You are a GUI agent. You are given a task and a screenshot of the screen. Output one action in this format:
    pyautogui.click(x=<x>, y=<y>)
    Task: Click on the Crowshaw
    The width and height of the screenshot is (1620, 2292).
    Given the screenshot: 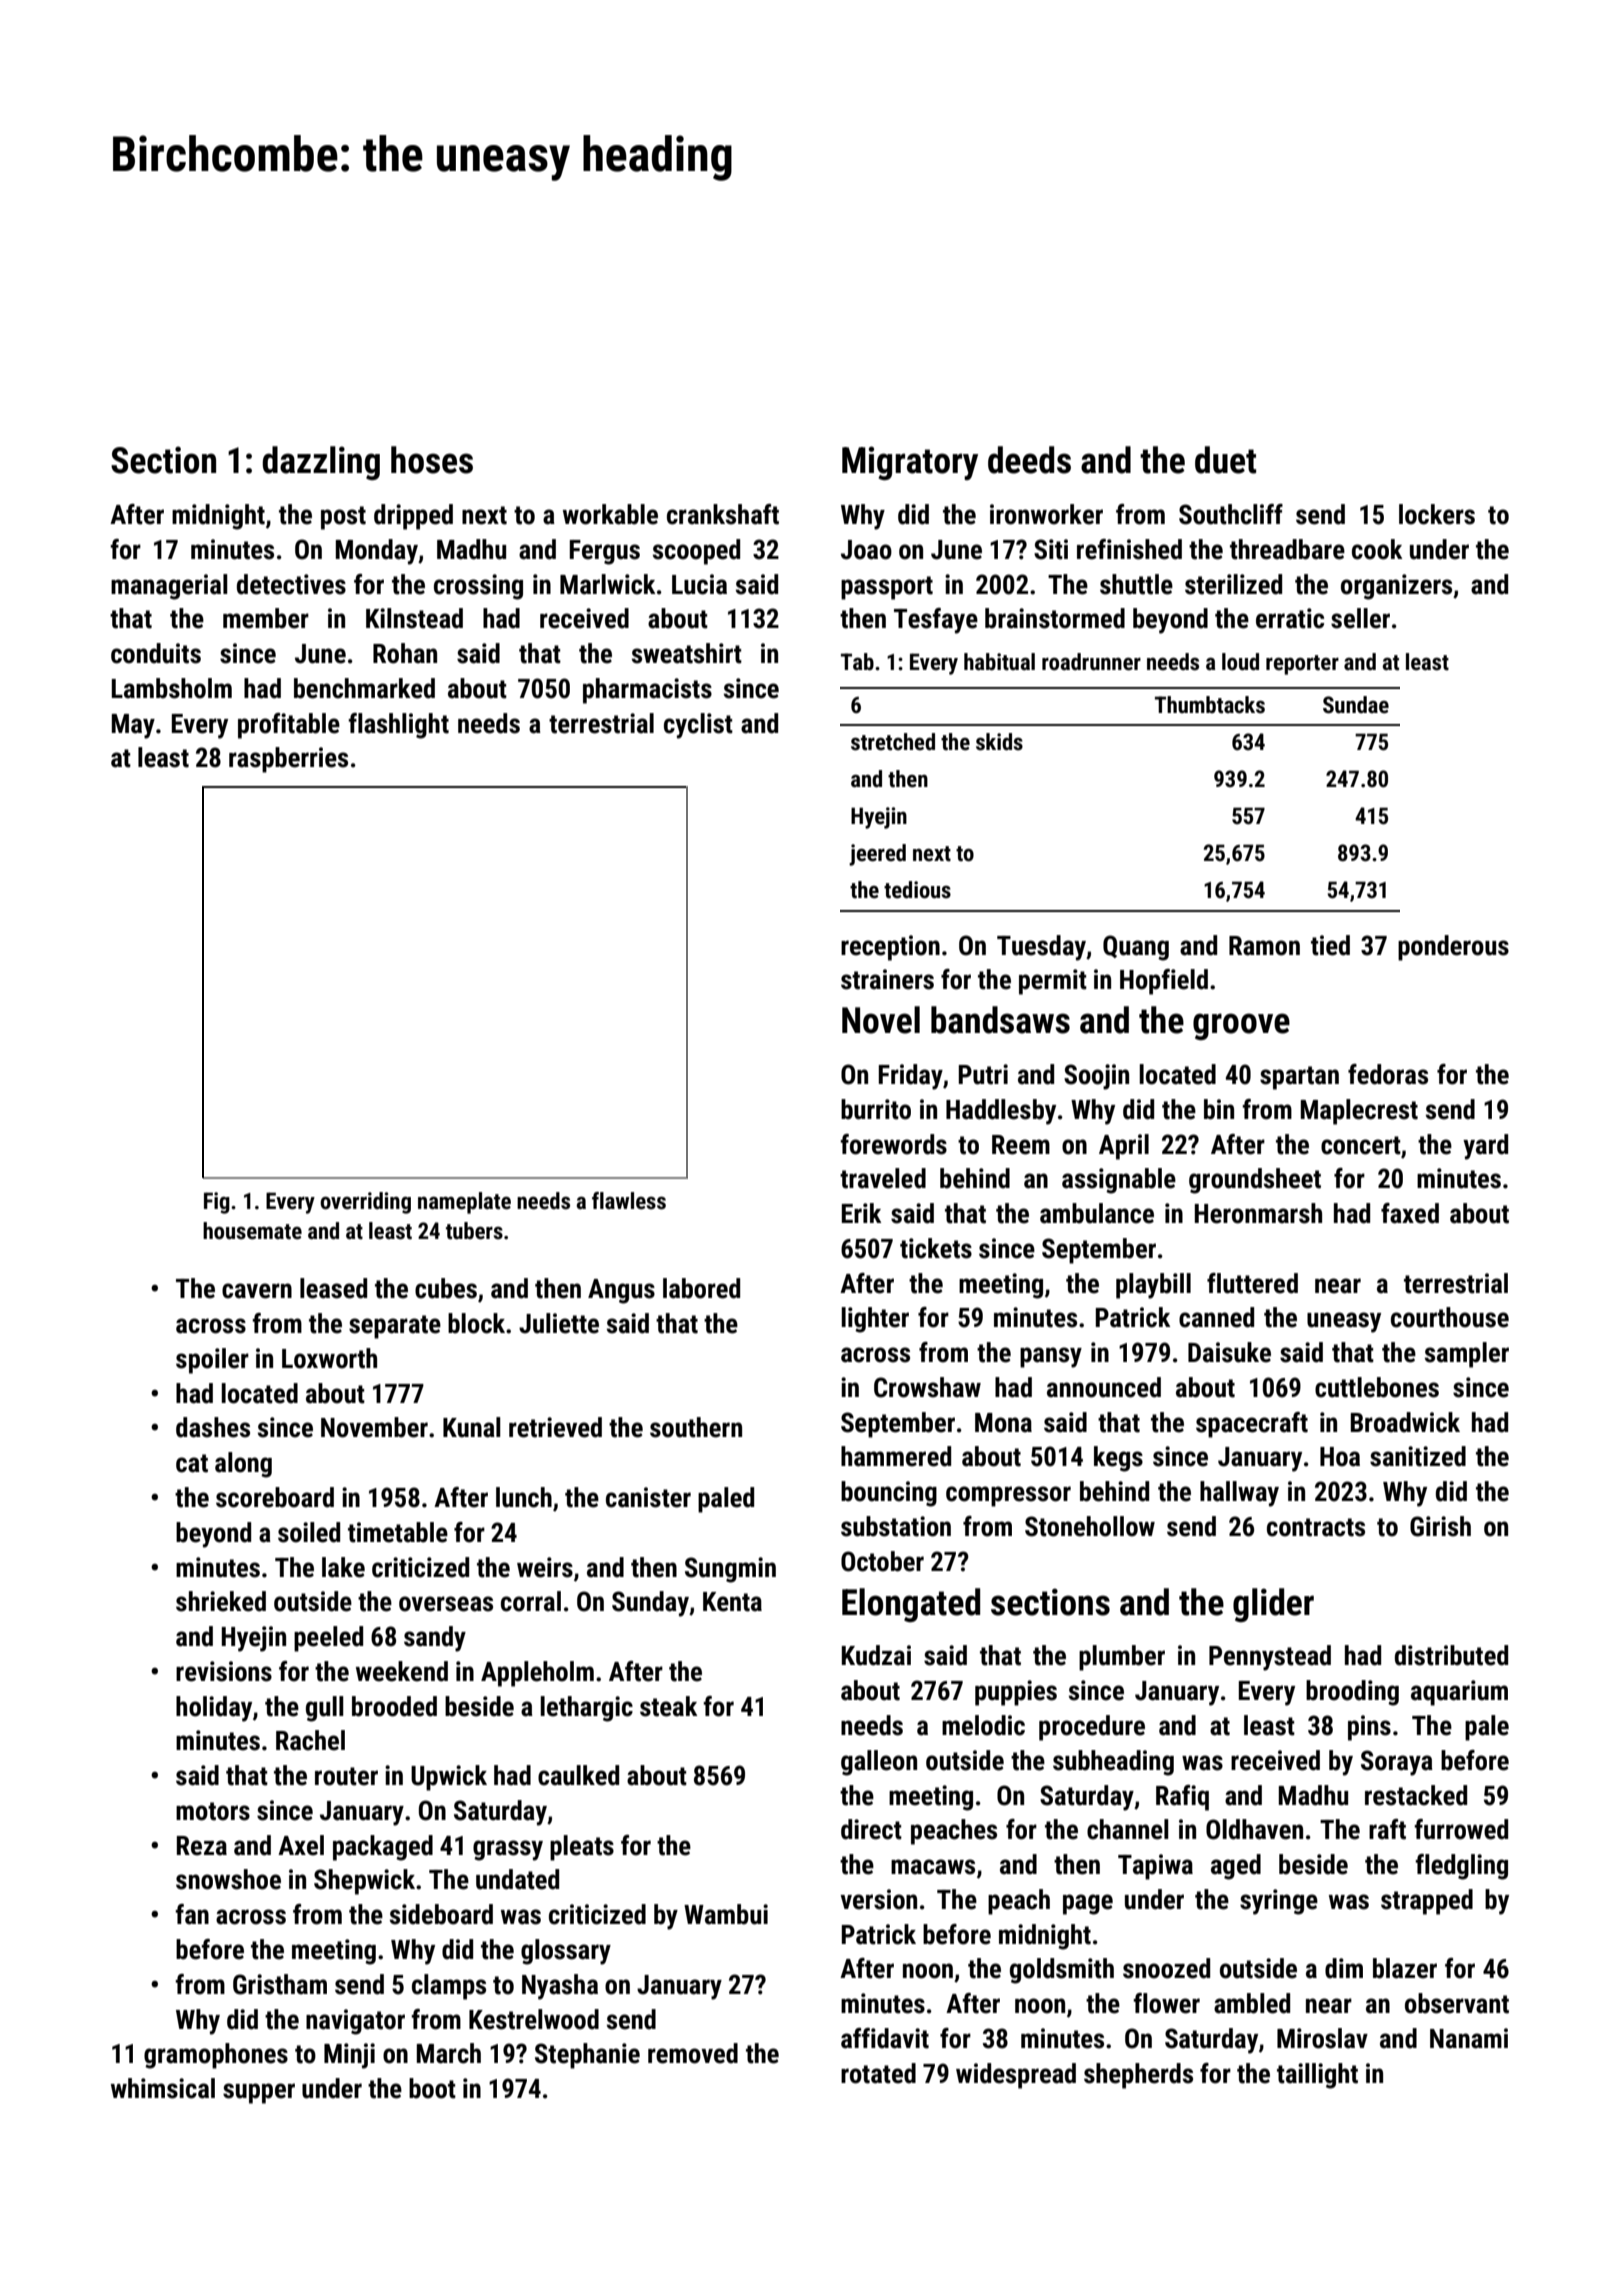 What is the action you would take?
    pyautogui.click(x=927, y=1387)
